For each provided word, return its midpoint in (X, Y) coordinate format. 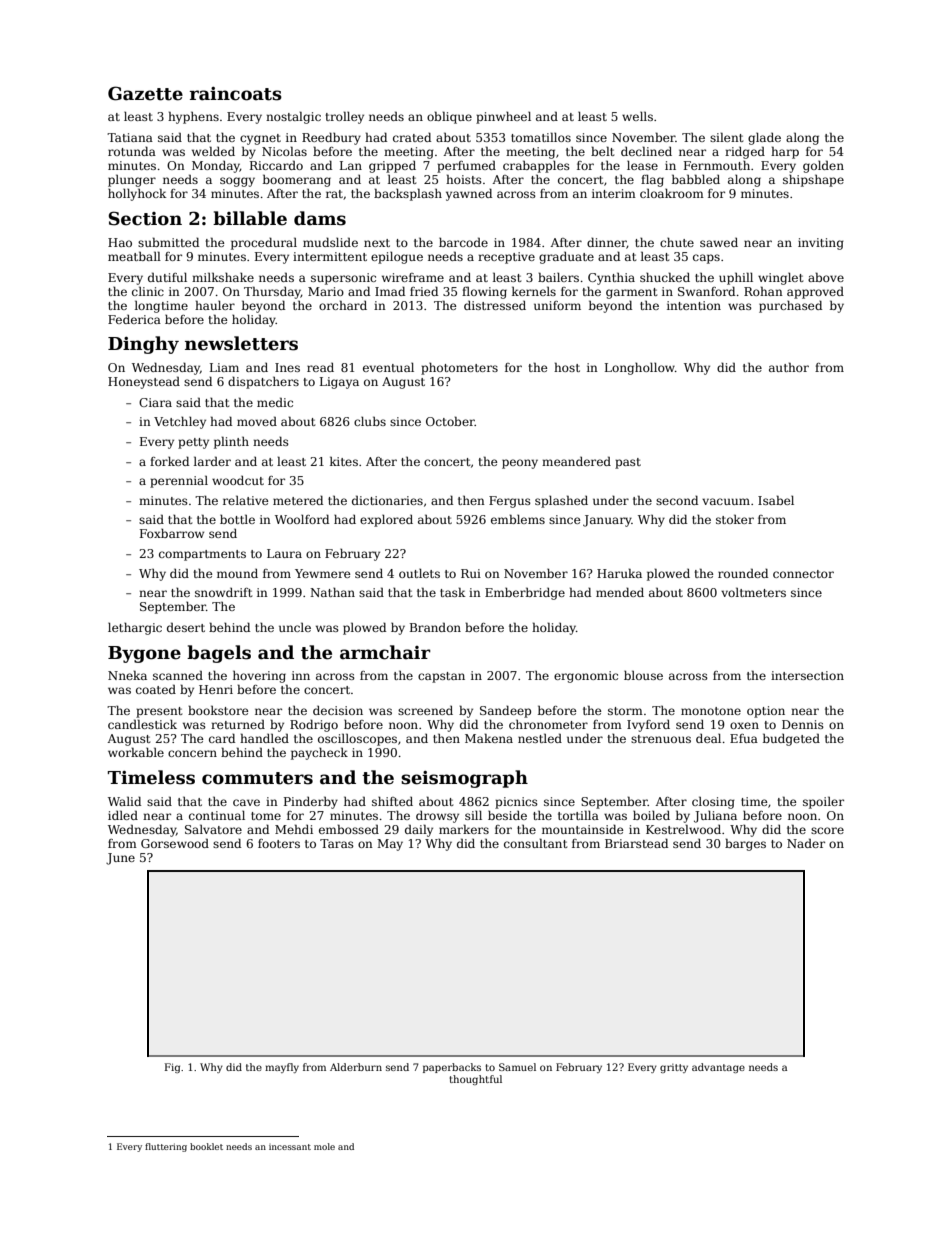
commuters (257, 778)
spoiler (823, 802)
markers (464, 829)
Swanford (706, 291)
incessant (290, 1147)
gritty (674, 1068)
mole (324, 1146)
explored (386, 521)
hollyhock (137, 194)
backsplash (408, 194)
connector (803, 574)
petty (193, 443)
